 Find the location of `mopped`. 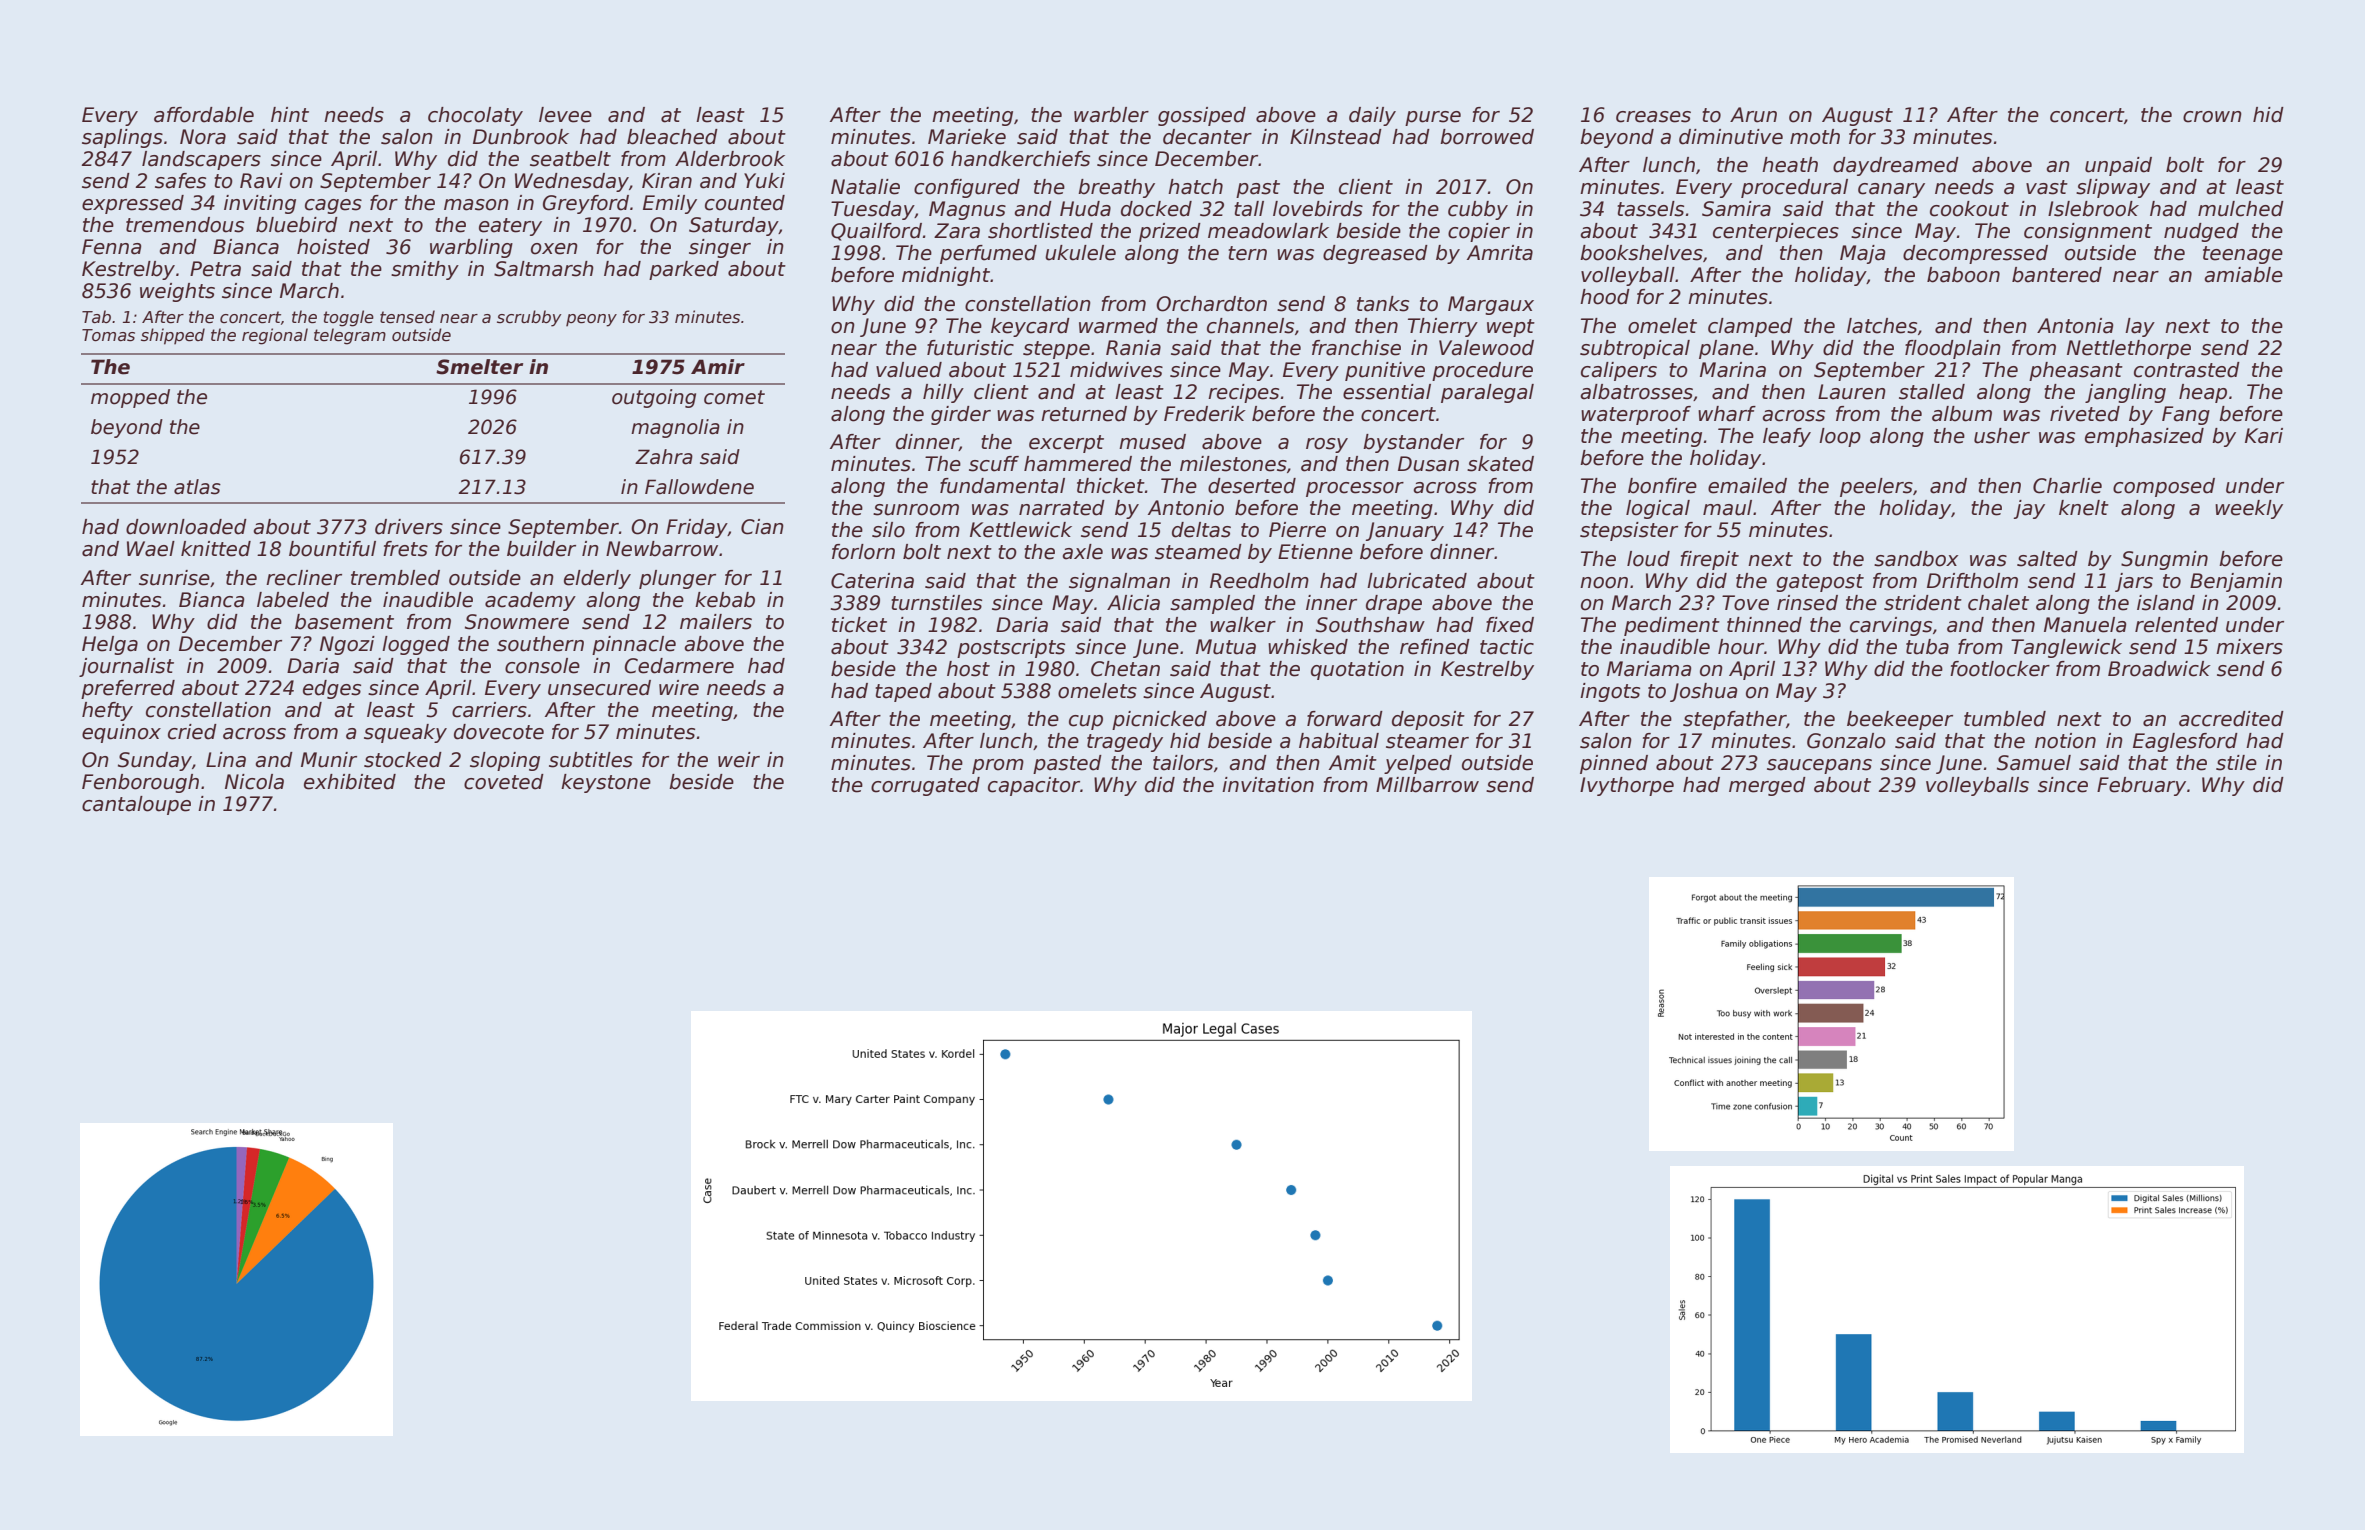

mopped is located at coordinates (130, 398).
